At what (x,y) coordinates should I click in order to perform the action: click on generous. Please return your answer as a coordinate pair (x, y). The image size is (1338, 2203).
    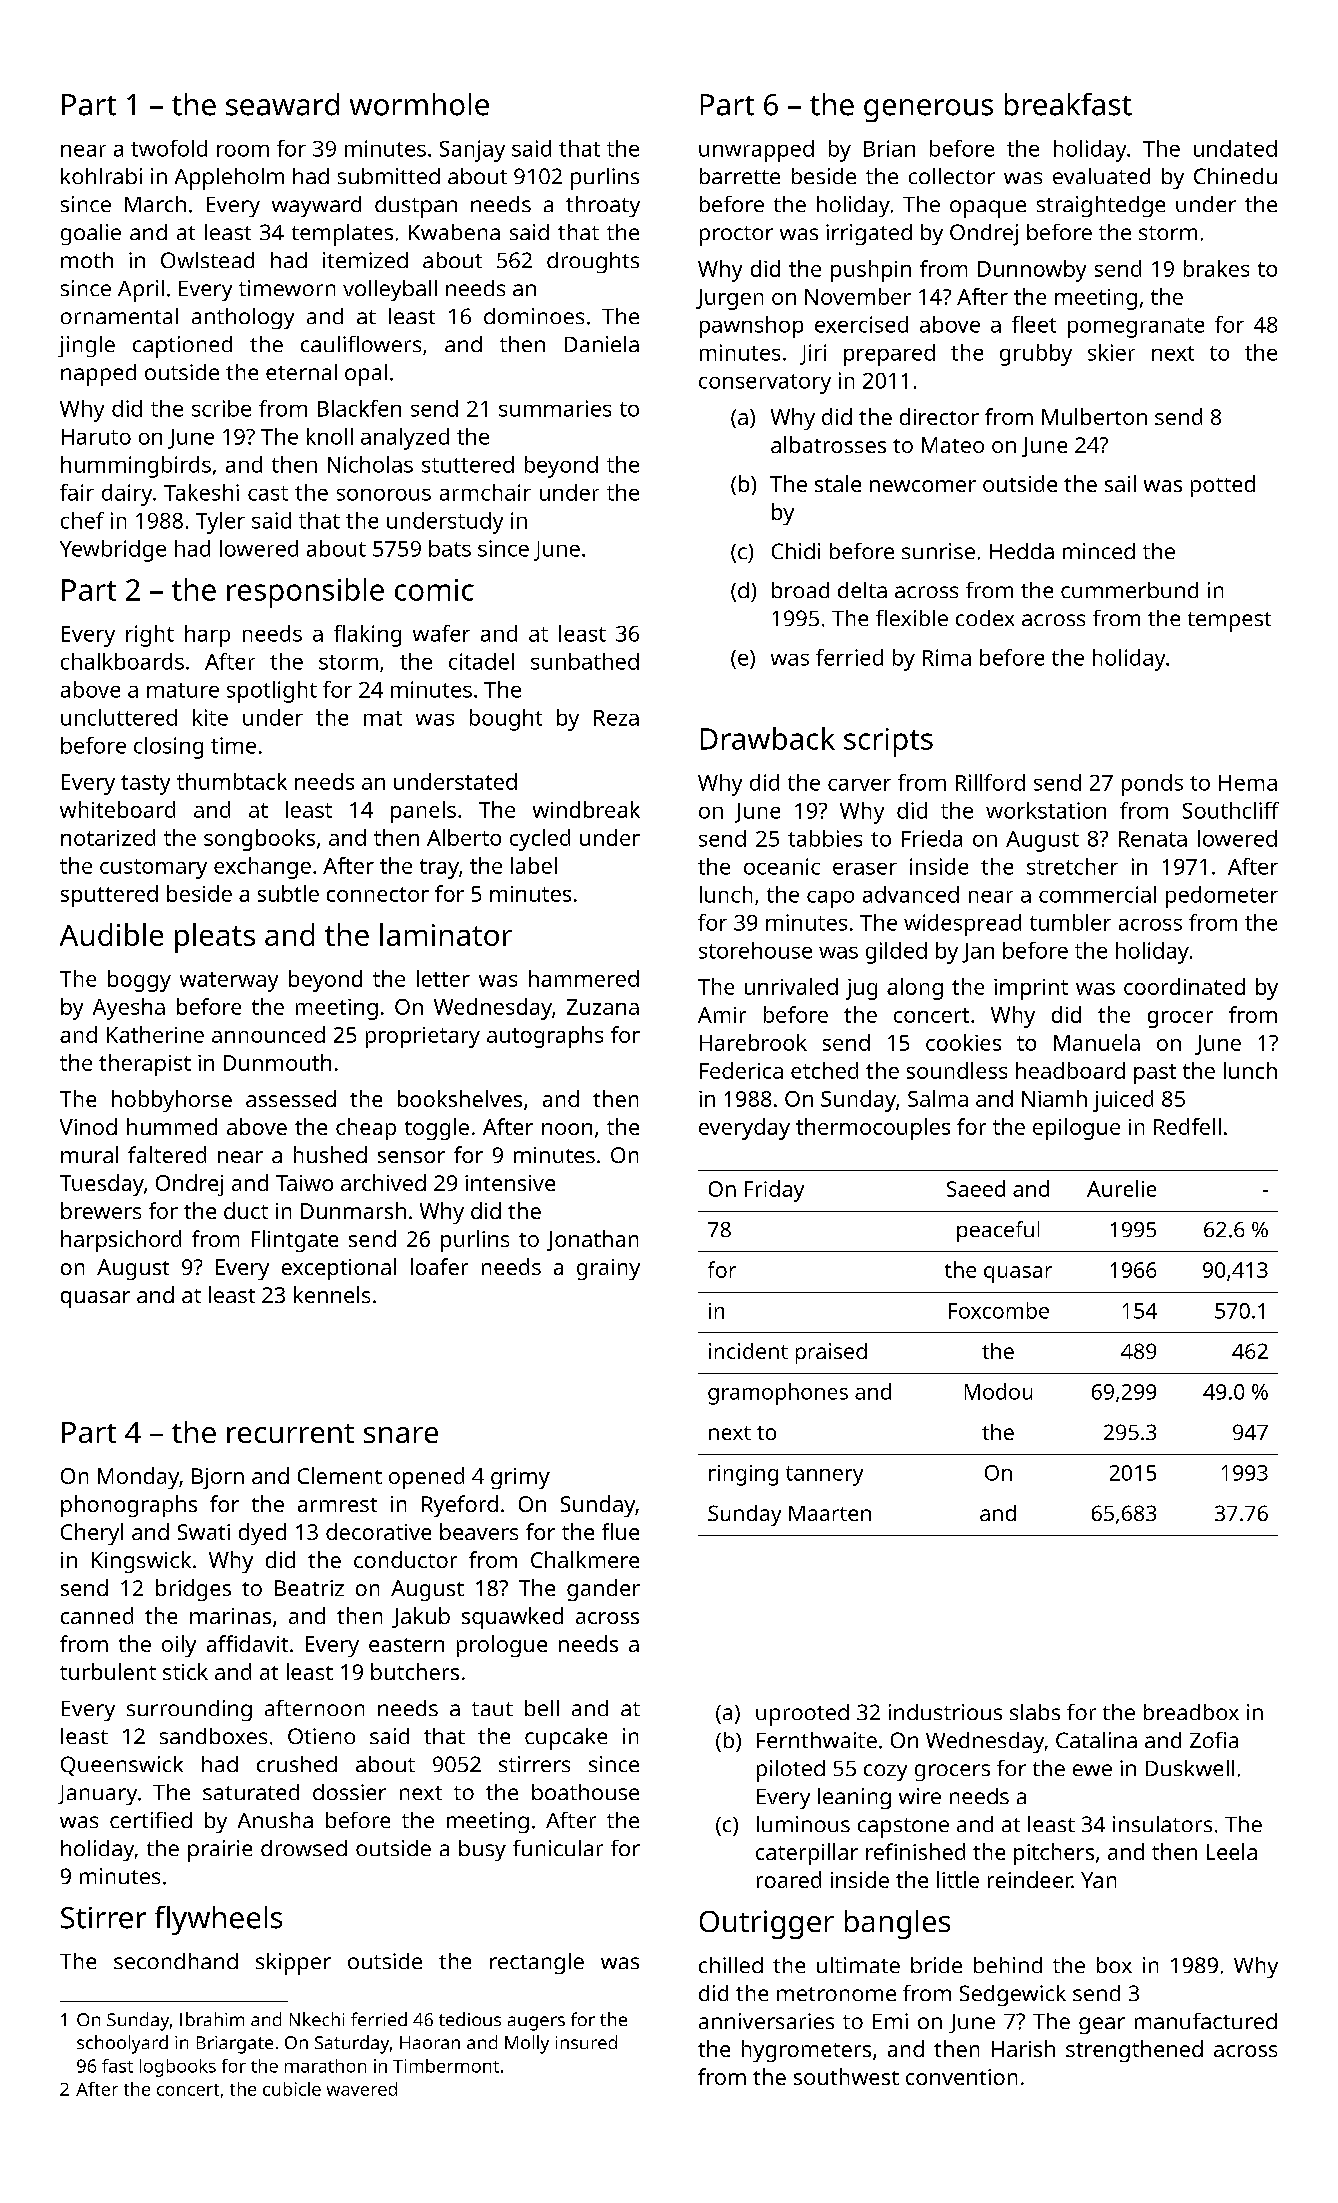
    Looking at the image, I should click on (928, 110).
